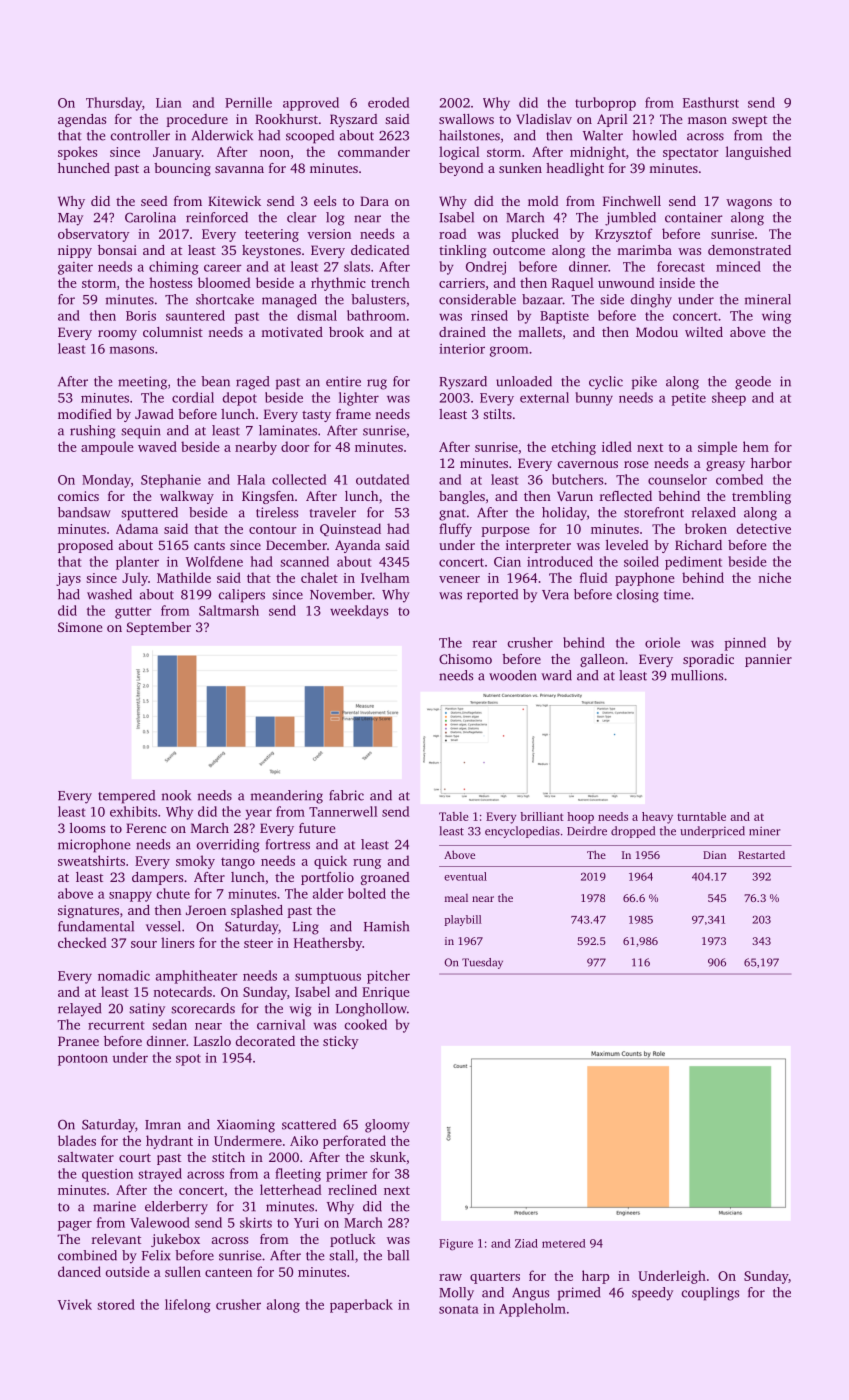 Image resolution: width=849 pixels, height=1400 pixels. I want to click on Dian, so click(714, 855).
